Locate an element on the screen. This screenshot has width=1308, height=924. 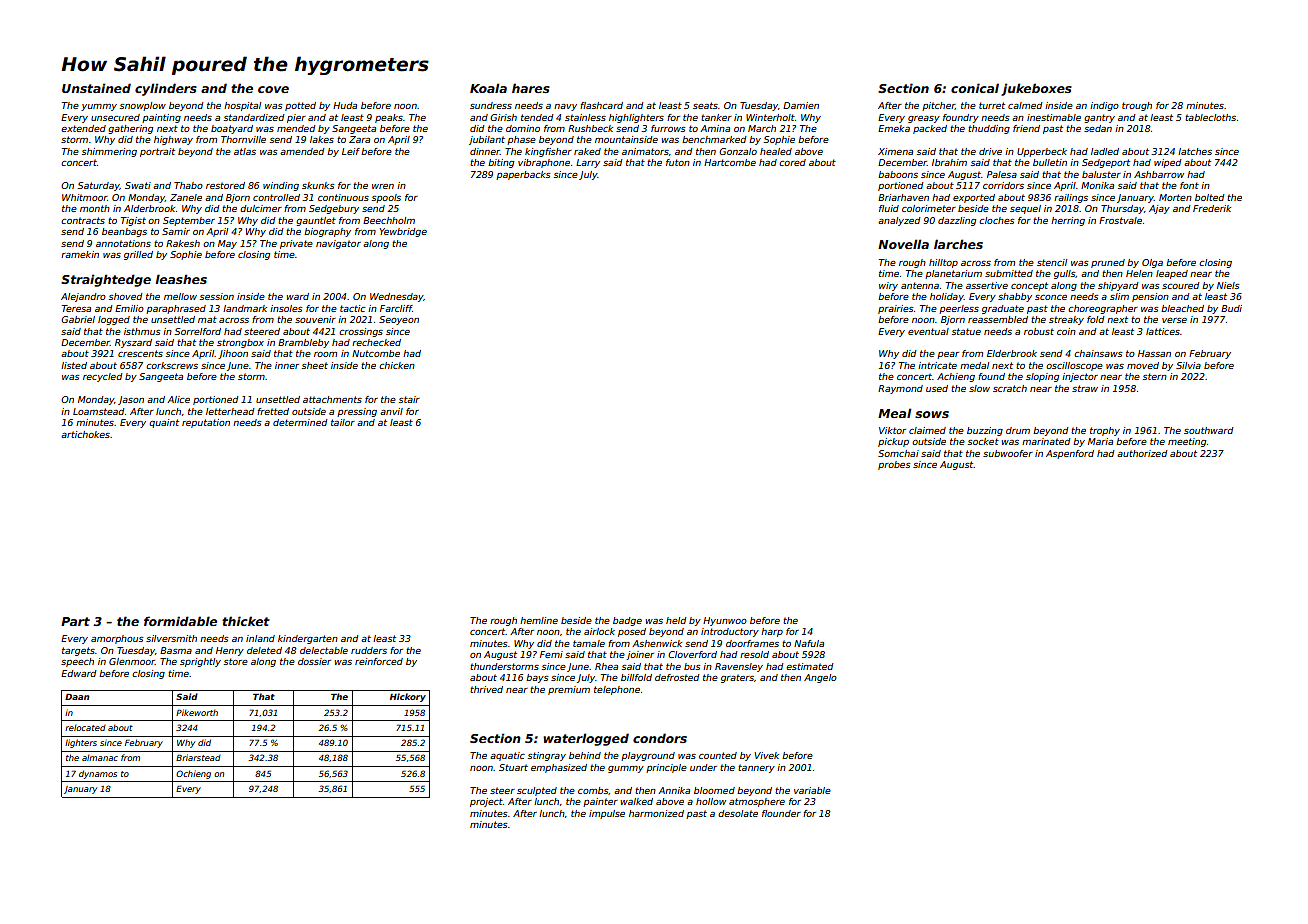
tailor is located at coordinates (343, 422).
